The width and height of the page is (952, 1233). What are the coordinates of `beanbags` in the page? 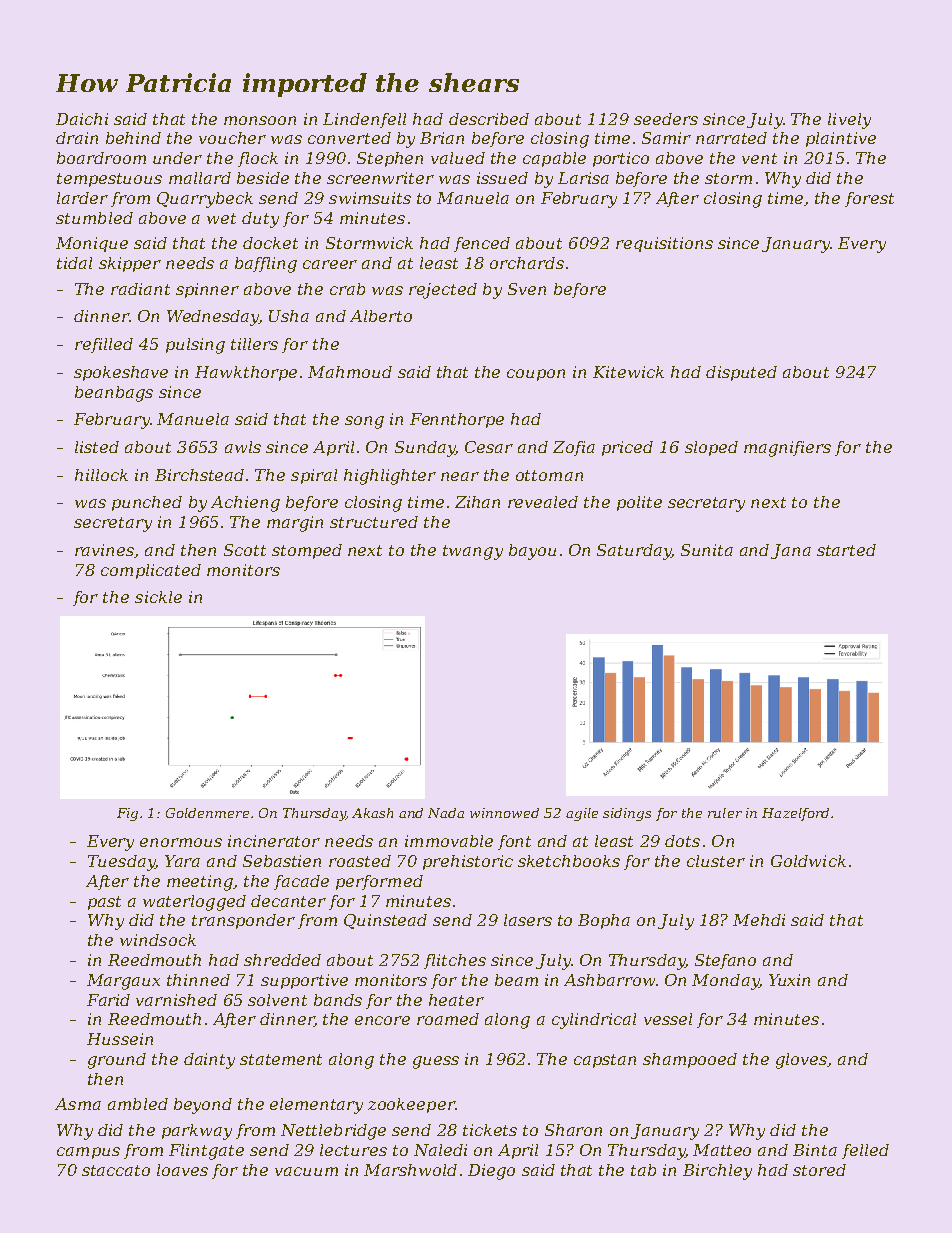 It's located at (114, 394).
